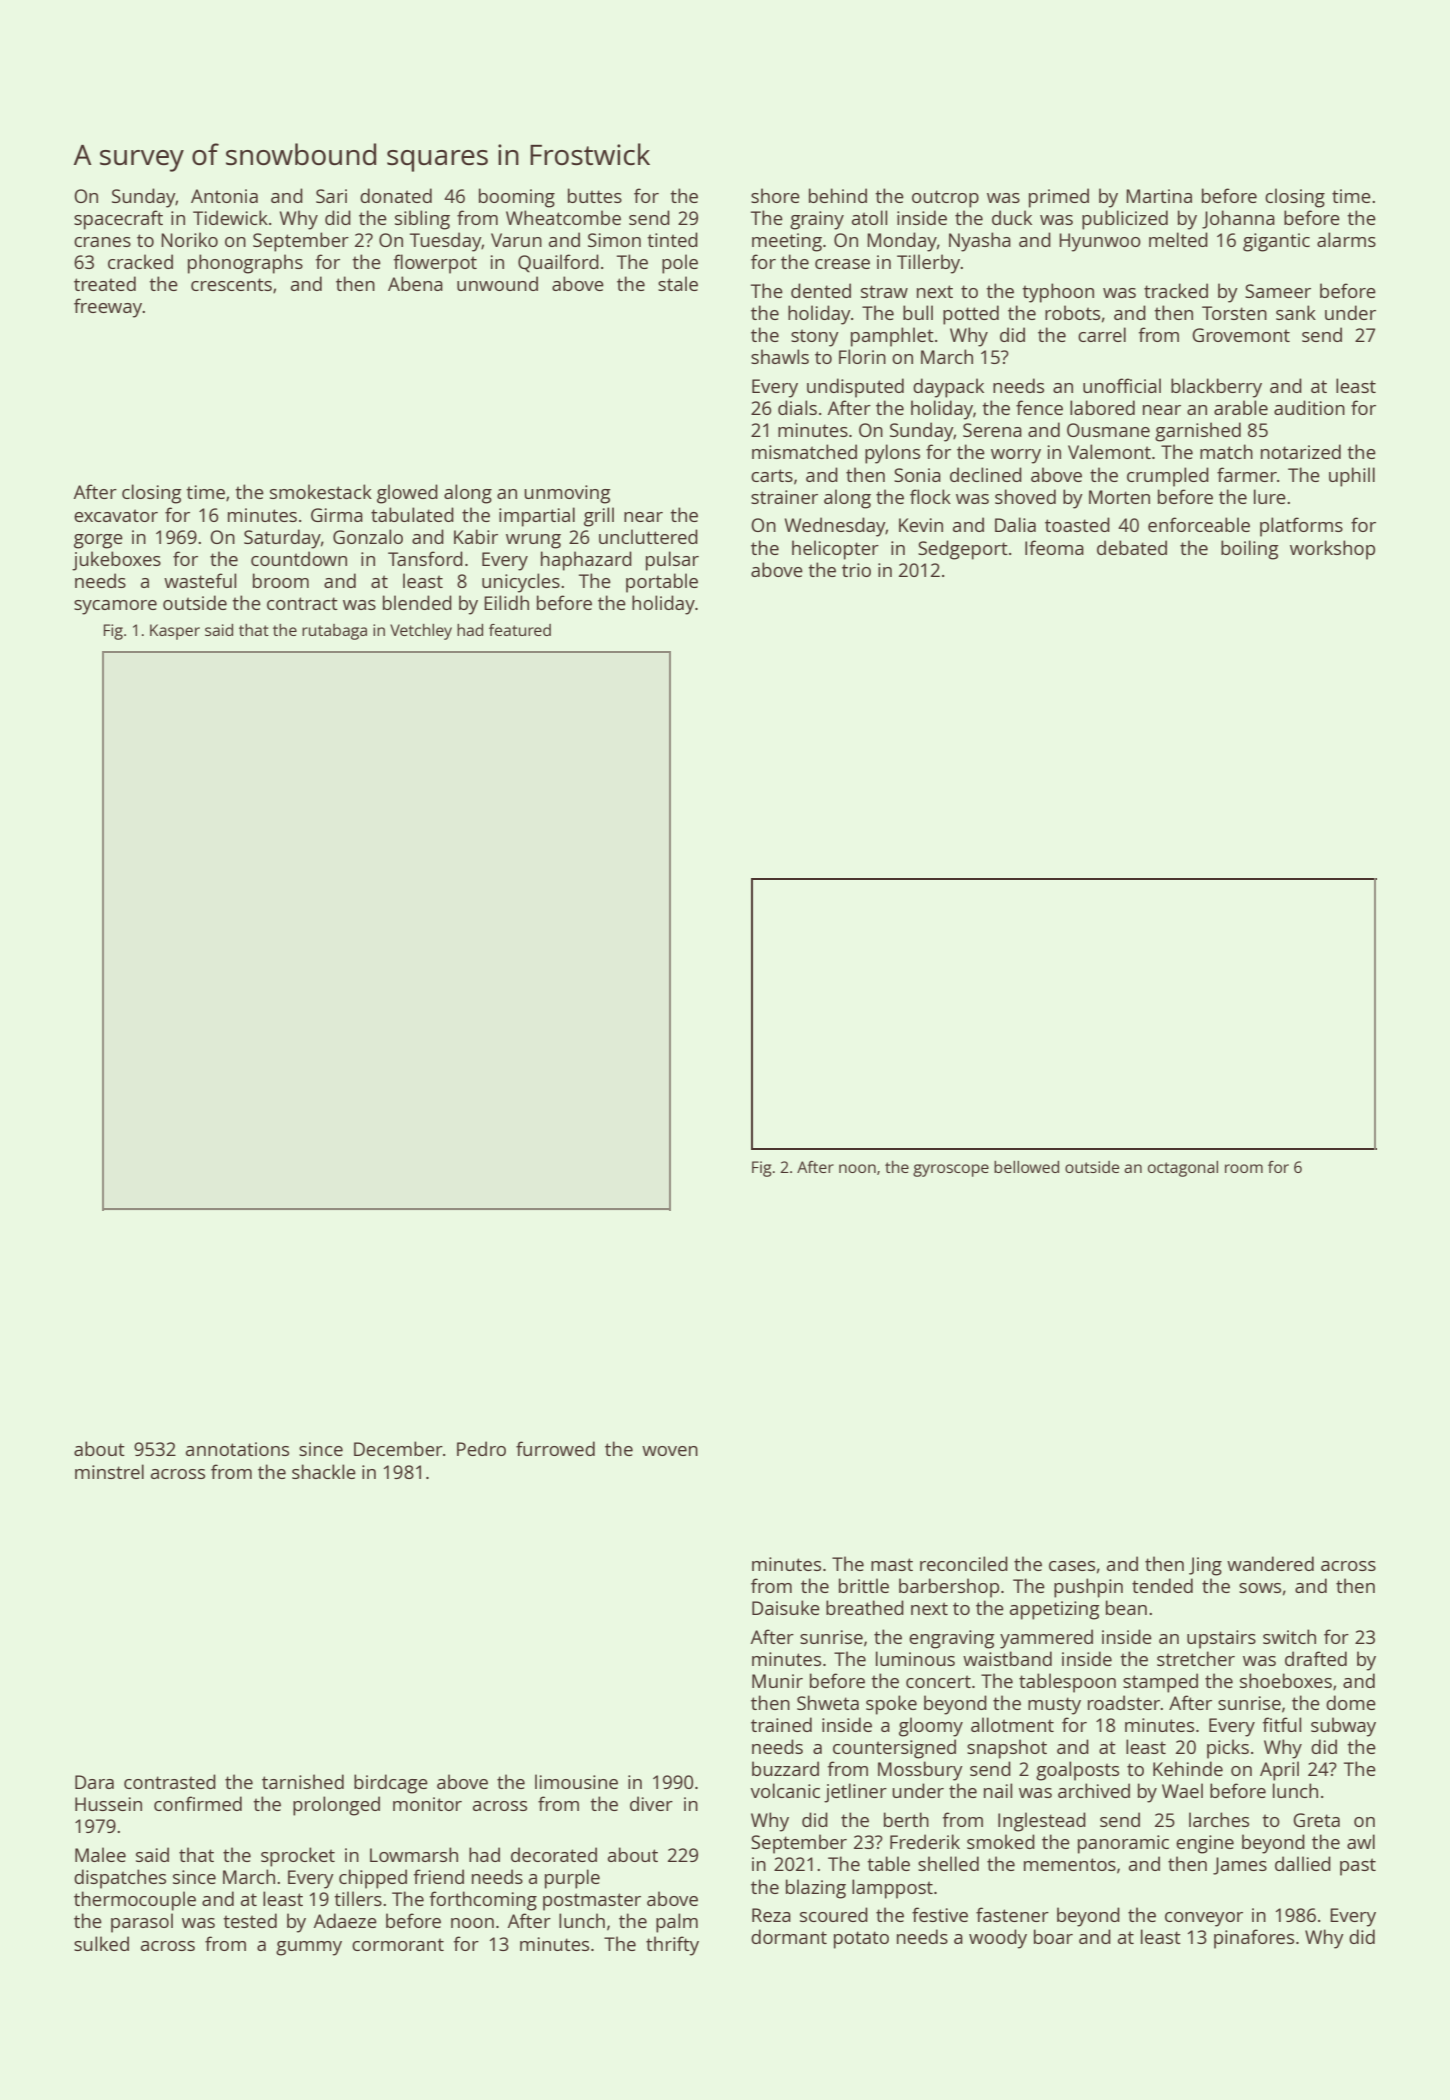 The image size is (1450, 2100). What do you see at coordinates (838, 195) in the image?
I see `behind` at bounding box center [838, 195].
